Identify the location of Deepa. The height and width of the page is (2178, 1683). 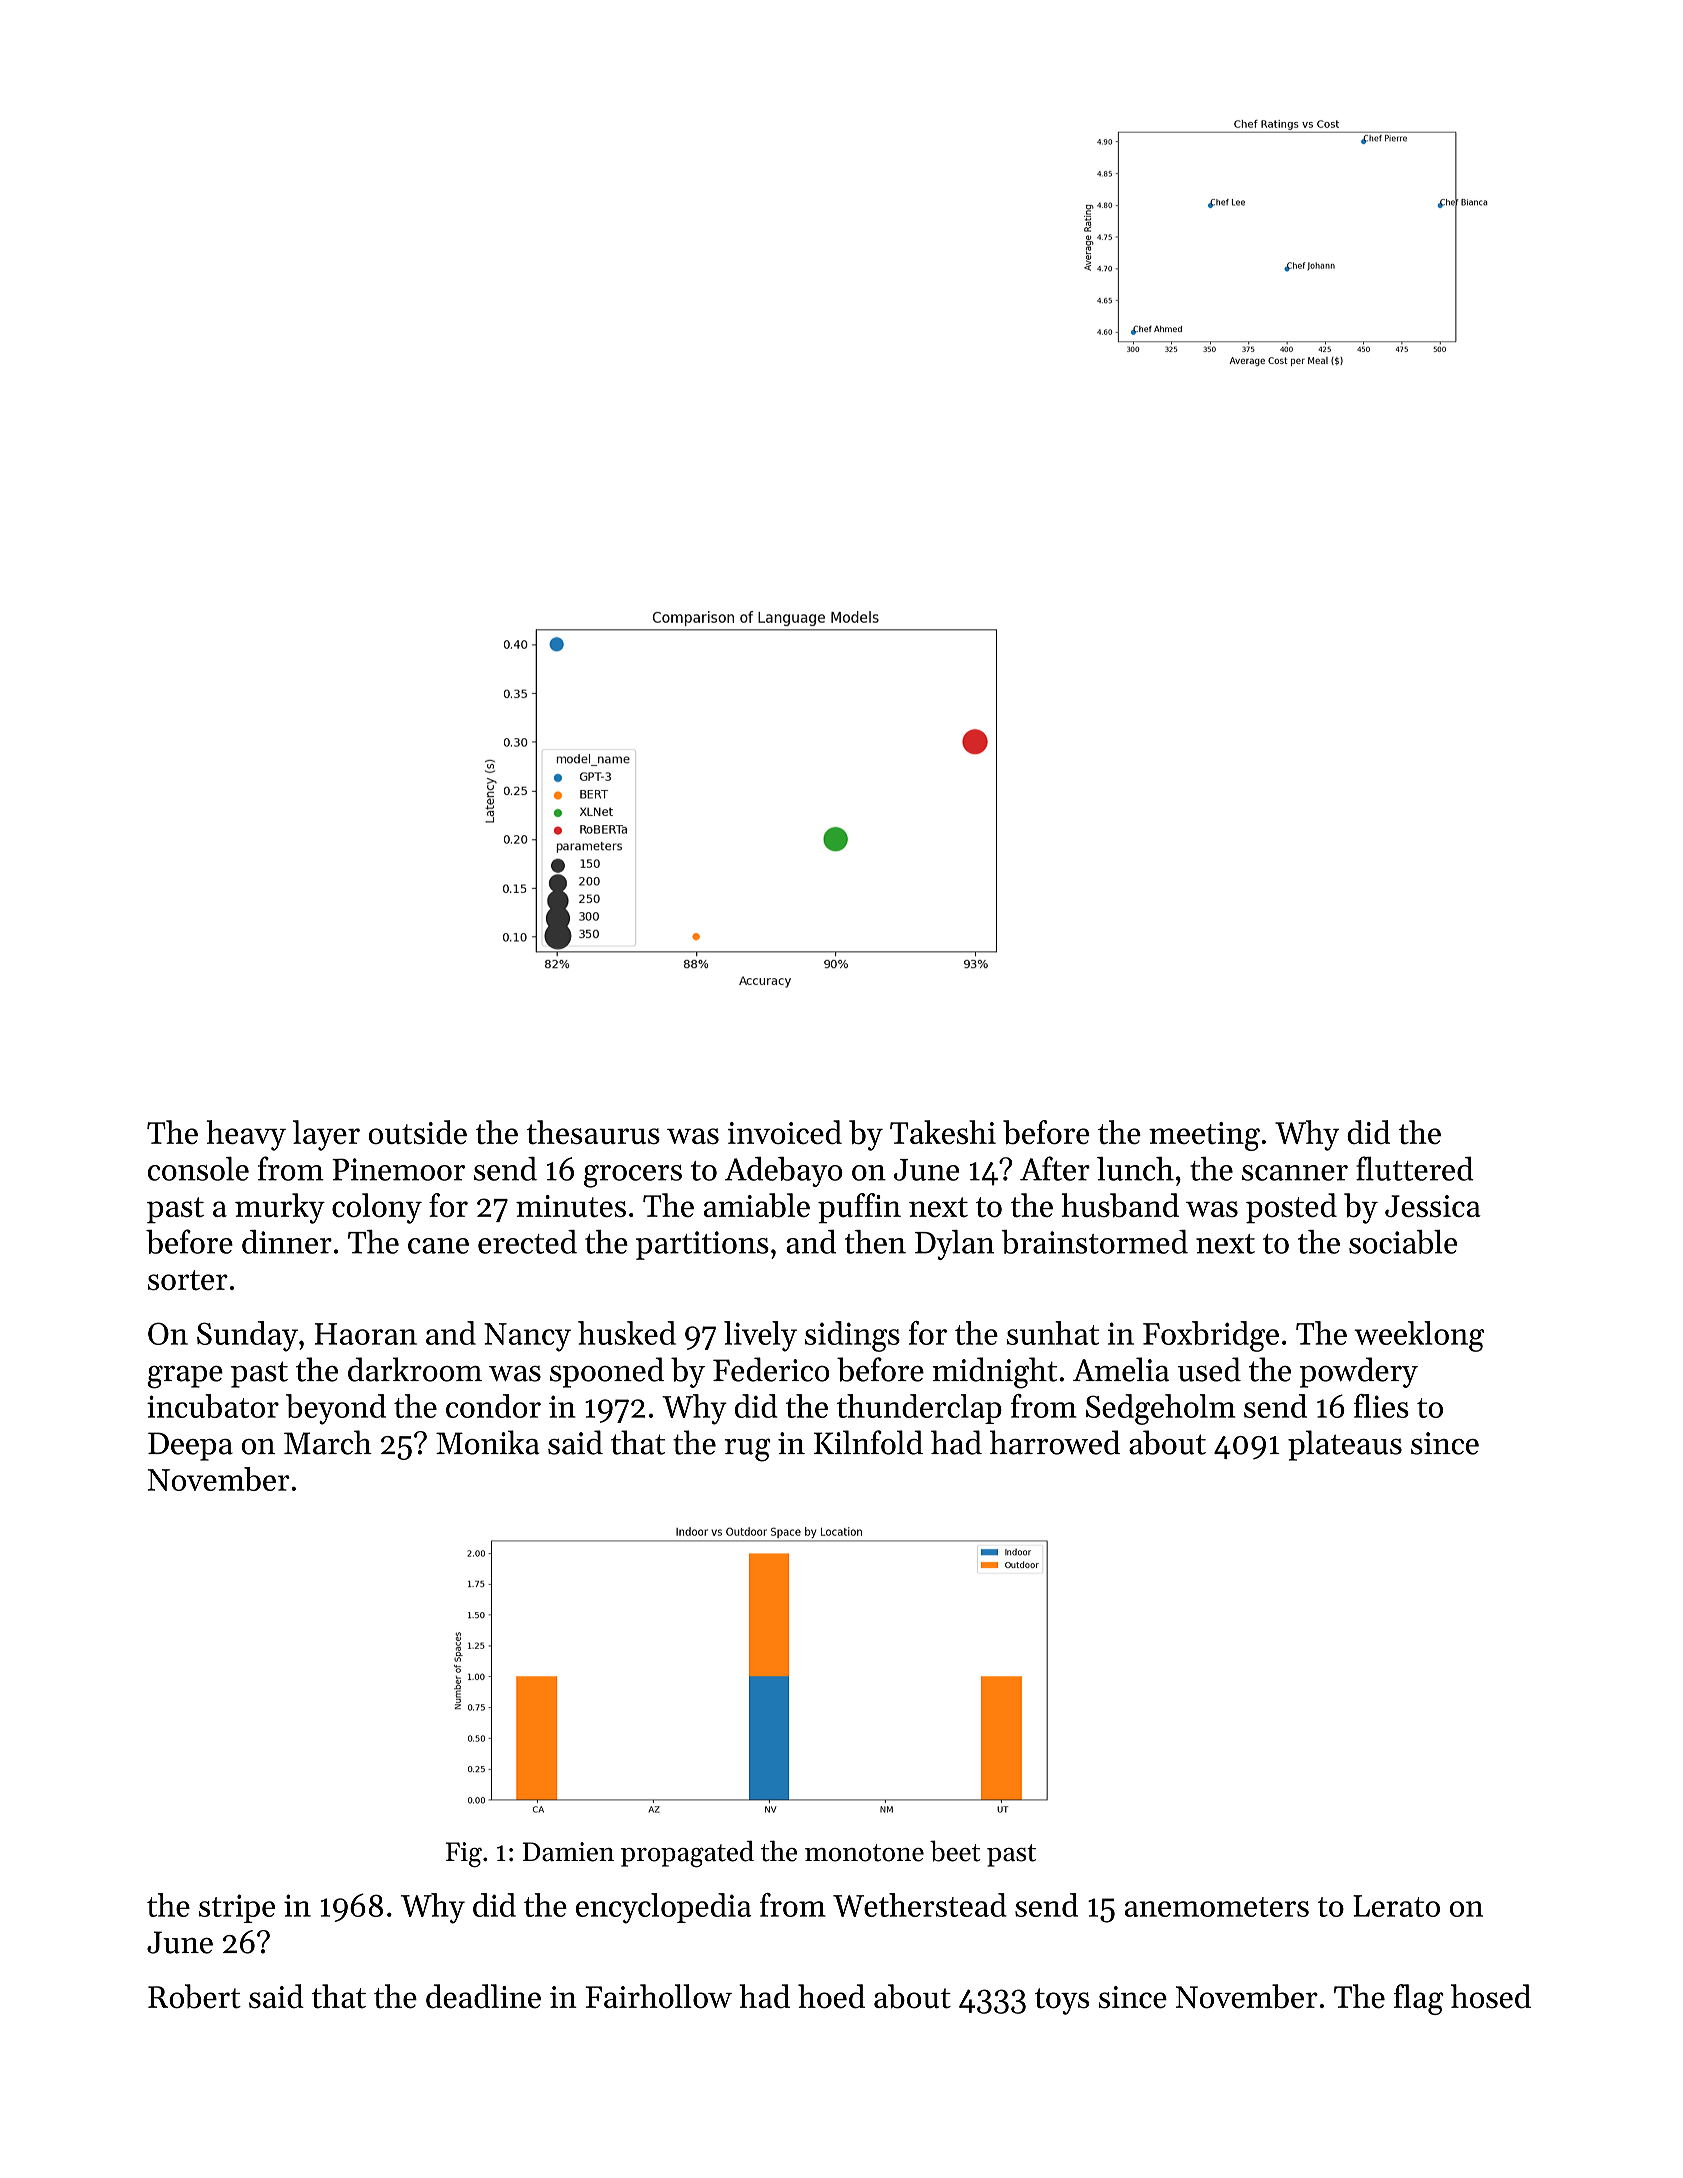
(190, 1446).
